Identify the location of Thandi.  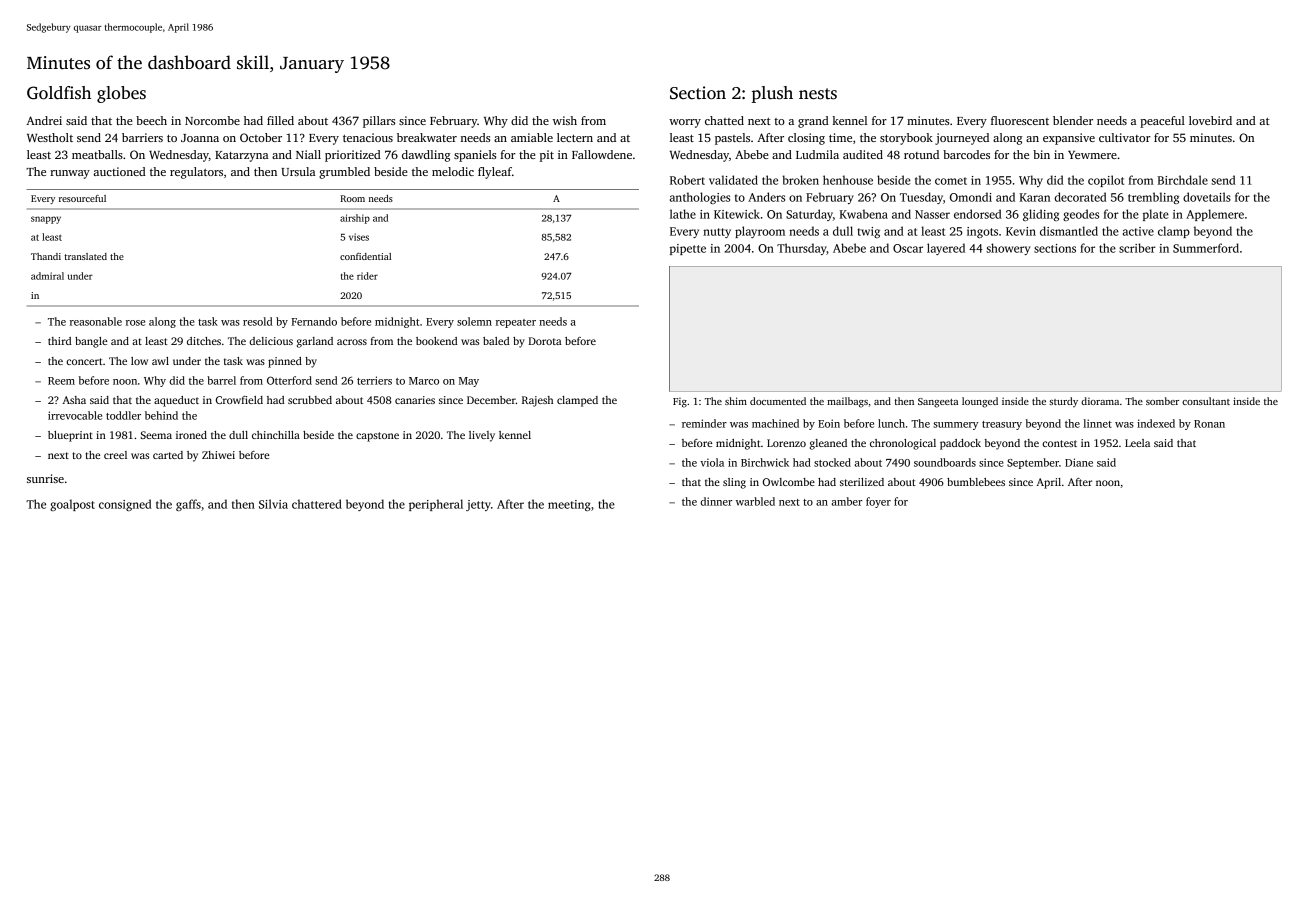
(46, 256).
